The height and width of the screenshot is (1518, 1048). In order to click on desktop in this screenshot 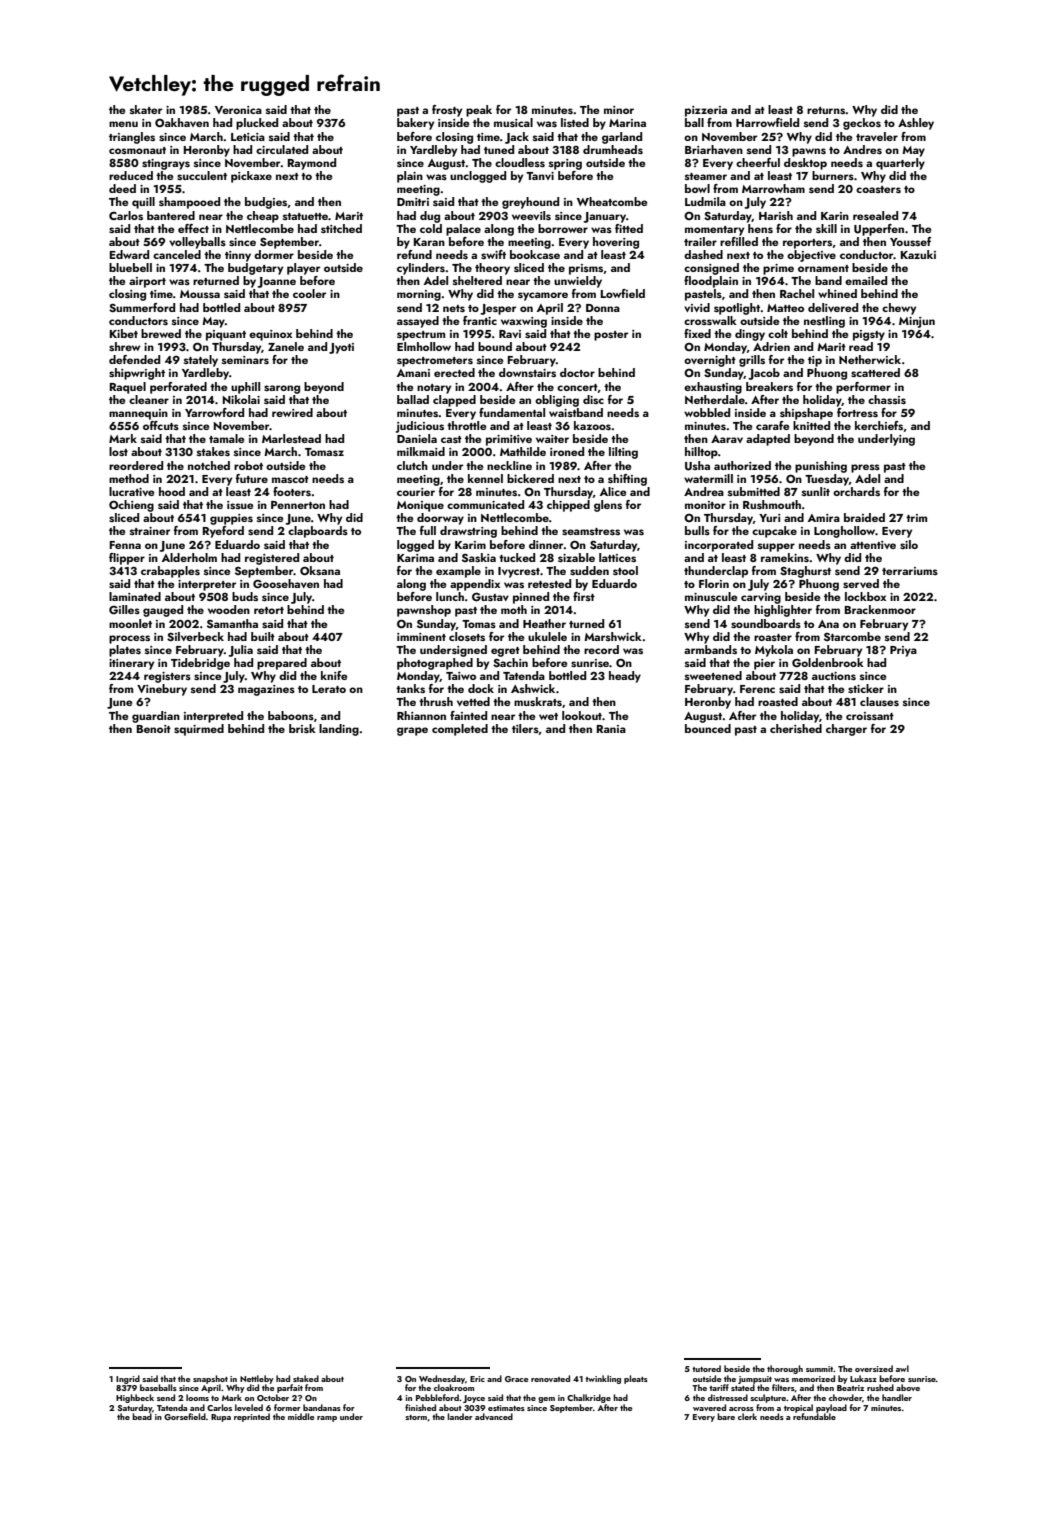, I will do `click(805, 164)`.
